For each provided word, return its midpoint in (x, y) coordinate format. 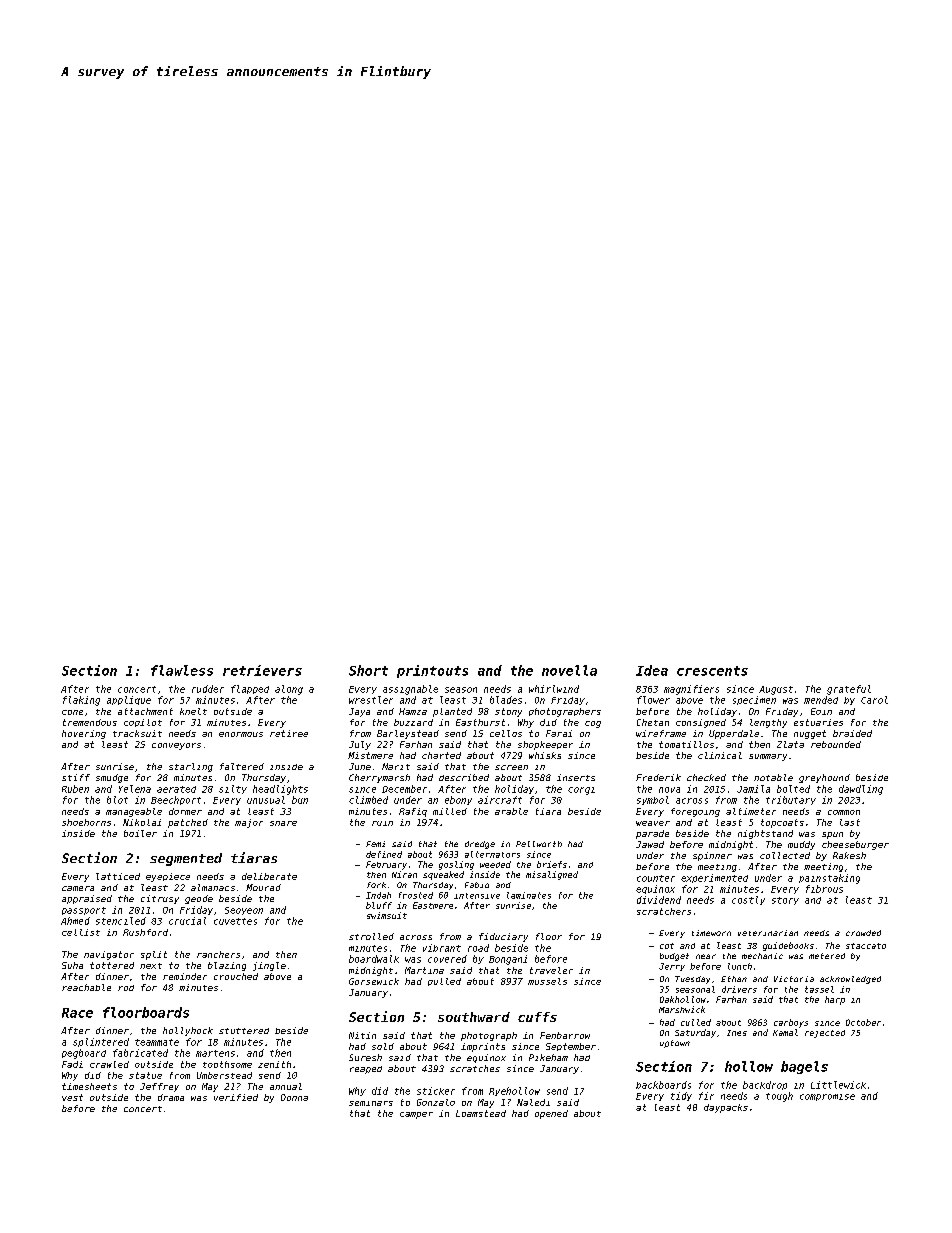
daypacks (726, 1108)
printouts (432, 671)
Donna (294, 1097)
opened (551, 1114)
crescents (712, 671)
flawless (182, 670)
